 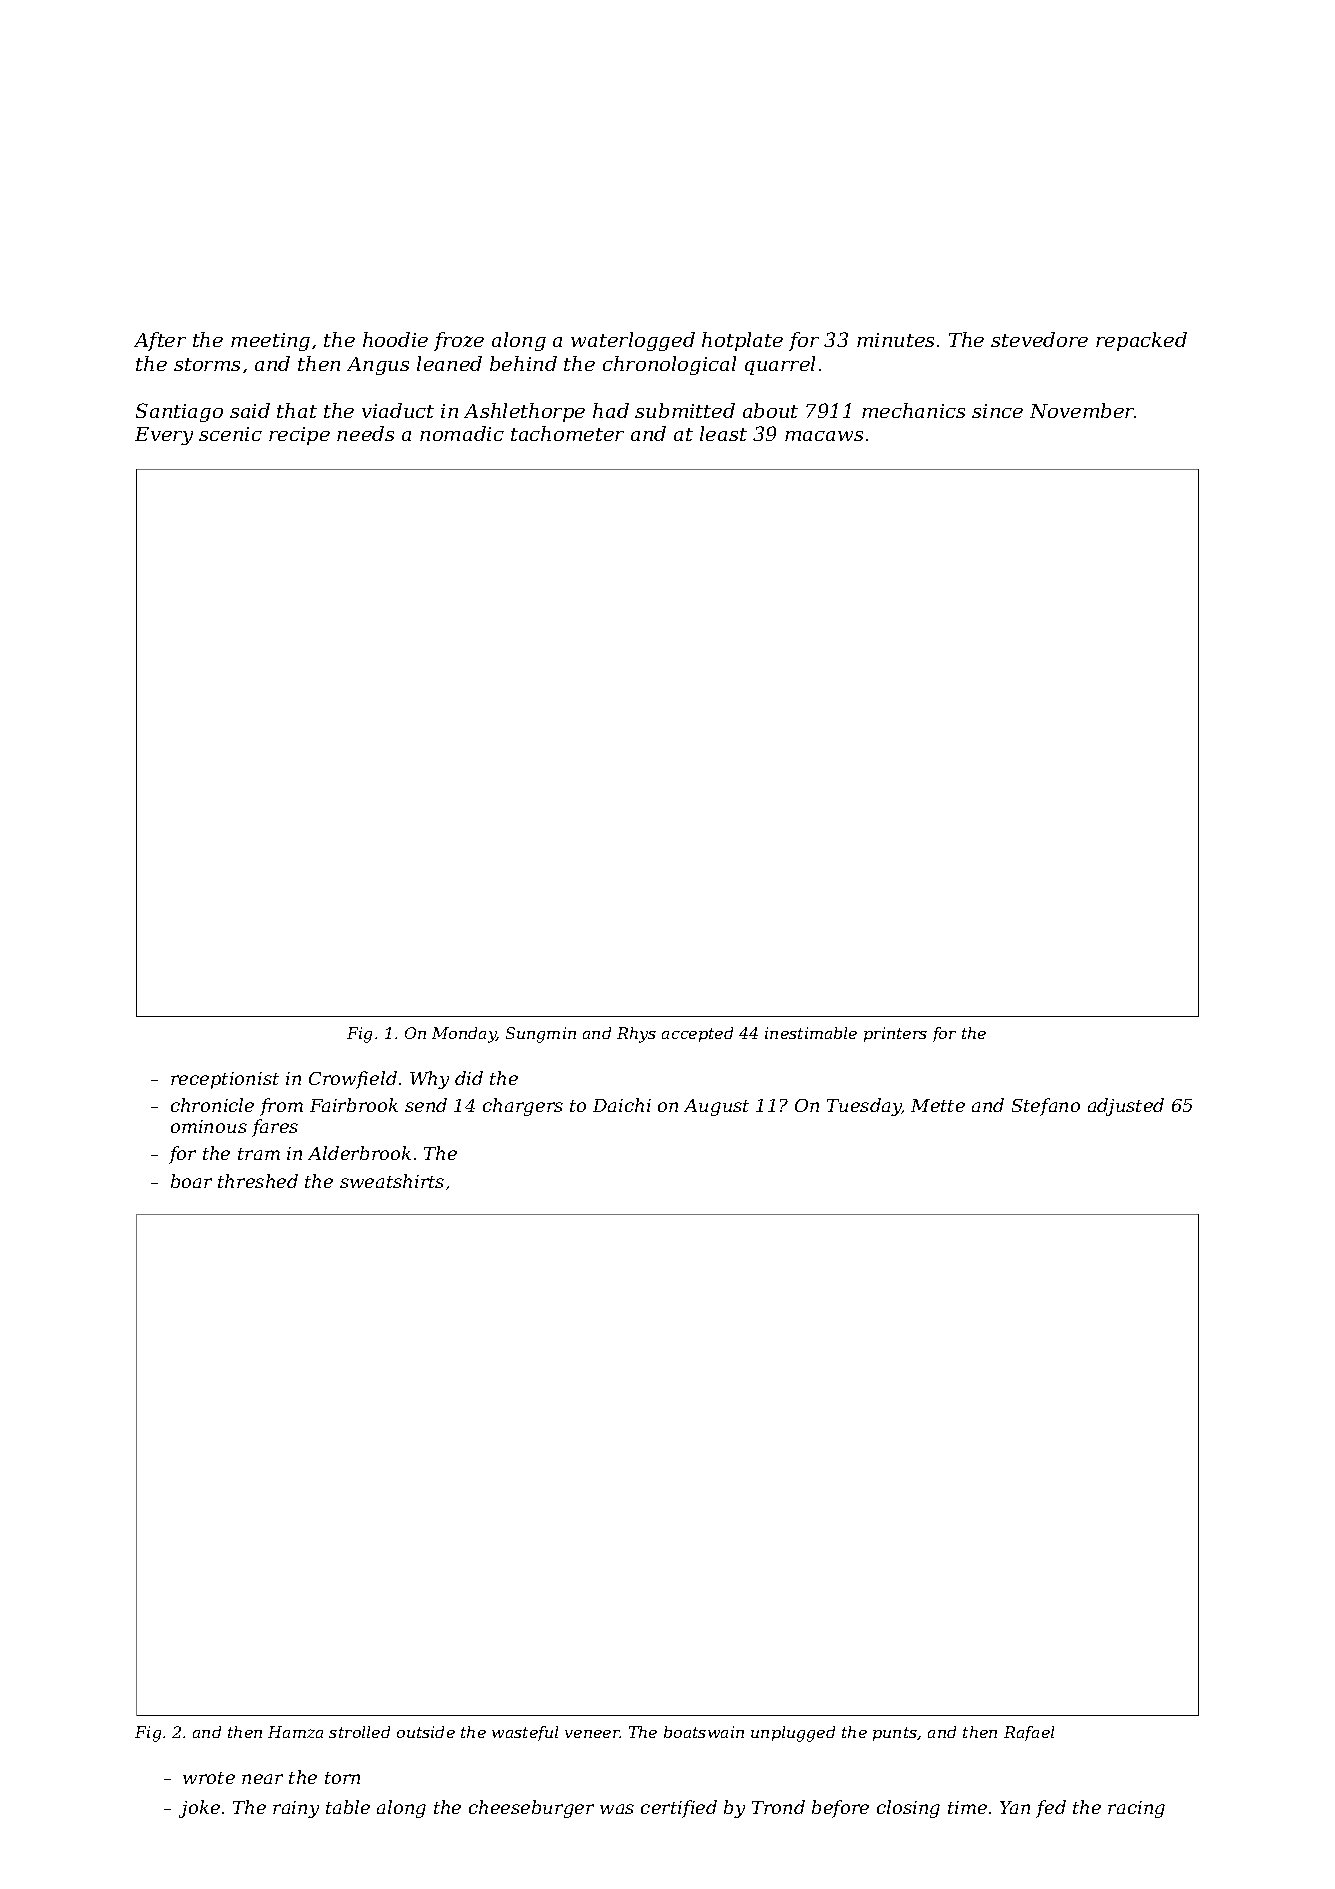 What do you see at coordinates (359, 1732) in the screenshot?
I see `strolled` at bounding box center [359, 1732].
